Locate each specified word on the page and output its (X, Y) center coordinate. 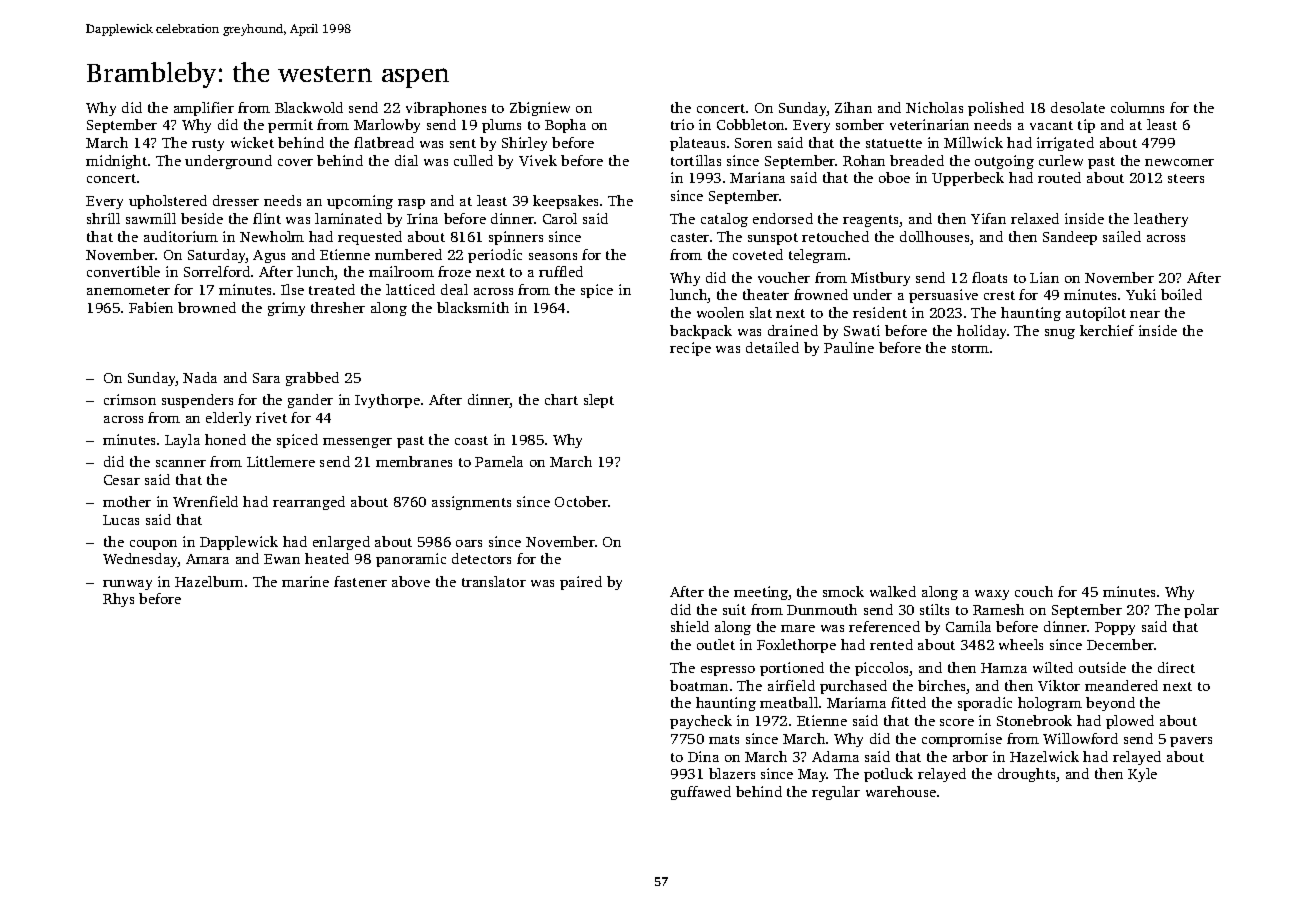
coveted (758, 254)
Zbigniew (540, 109)
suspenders (197, 401)
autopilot (1096, 314)
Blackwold (309, 107)
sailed (1122, 236)
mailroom (401, 271)
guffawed (701, 793)
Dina (703, 756)
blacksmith (473, 307)
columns (1137, 107)
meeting (761, 593)
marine (305, 581)
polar (1201, 611)
